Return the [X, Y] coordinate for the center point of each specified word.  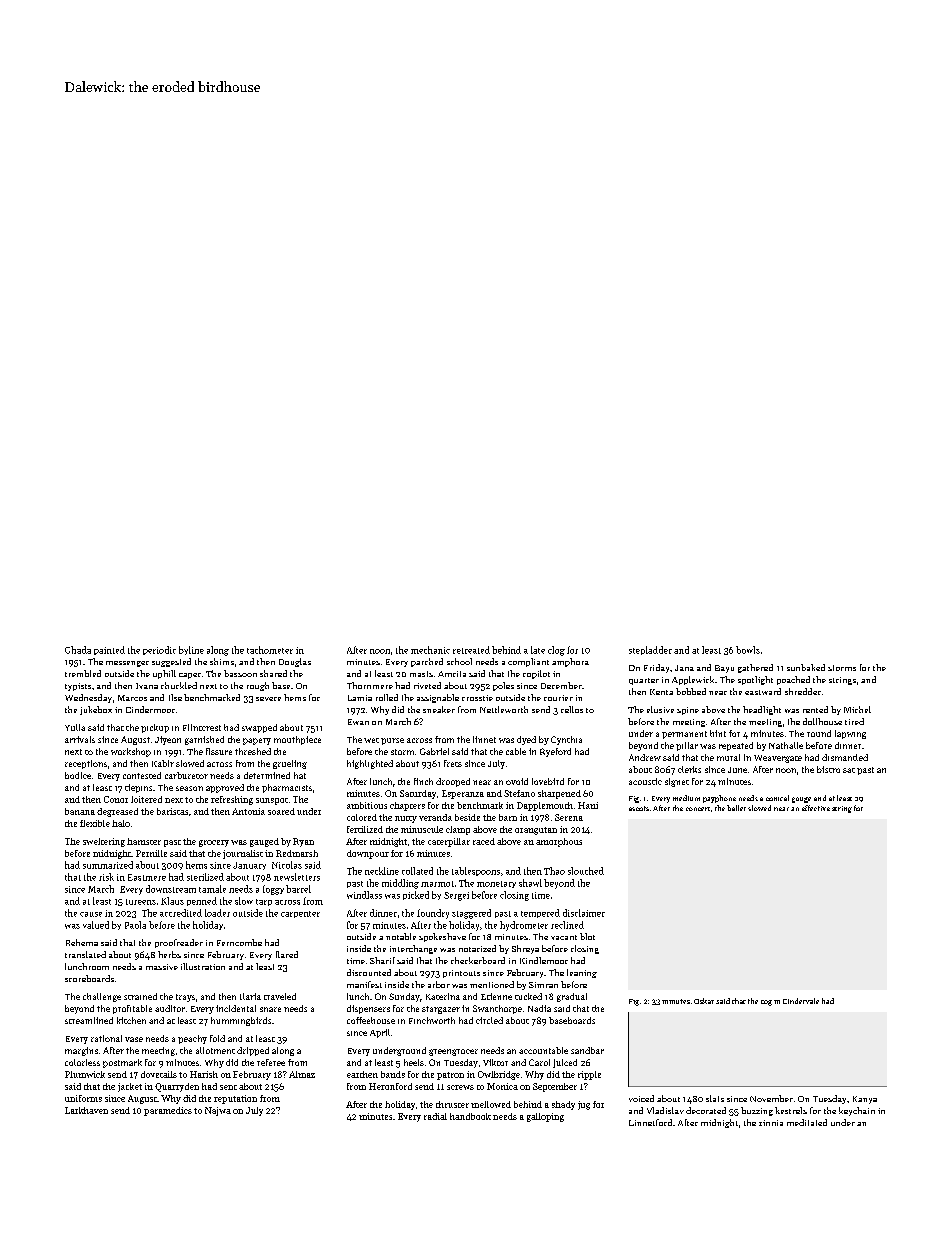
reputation [235, 1099]
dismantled [845, 757]
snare [270, 1009]
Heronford [390, 1086]
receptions [86, 764]
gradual [572, 997]
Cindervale [801, 1001]
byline [191, 650]
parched [427, 662]
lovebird [548, 781]
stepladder [650, 650]
